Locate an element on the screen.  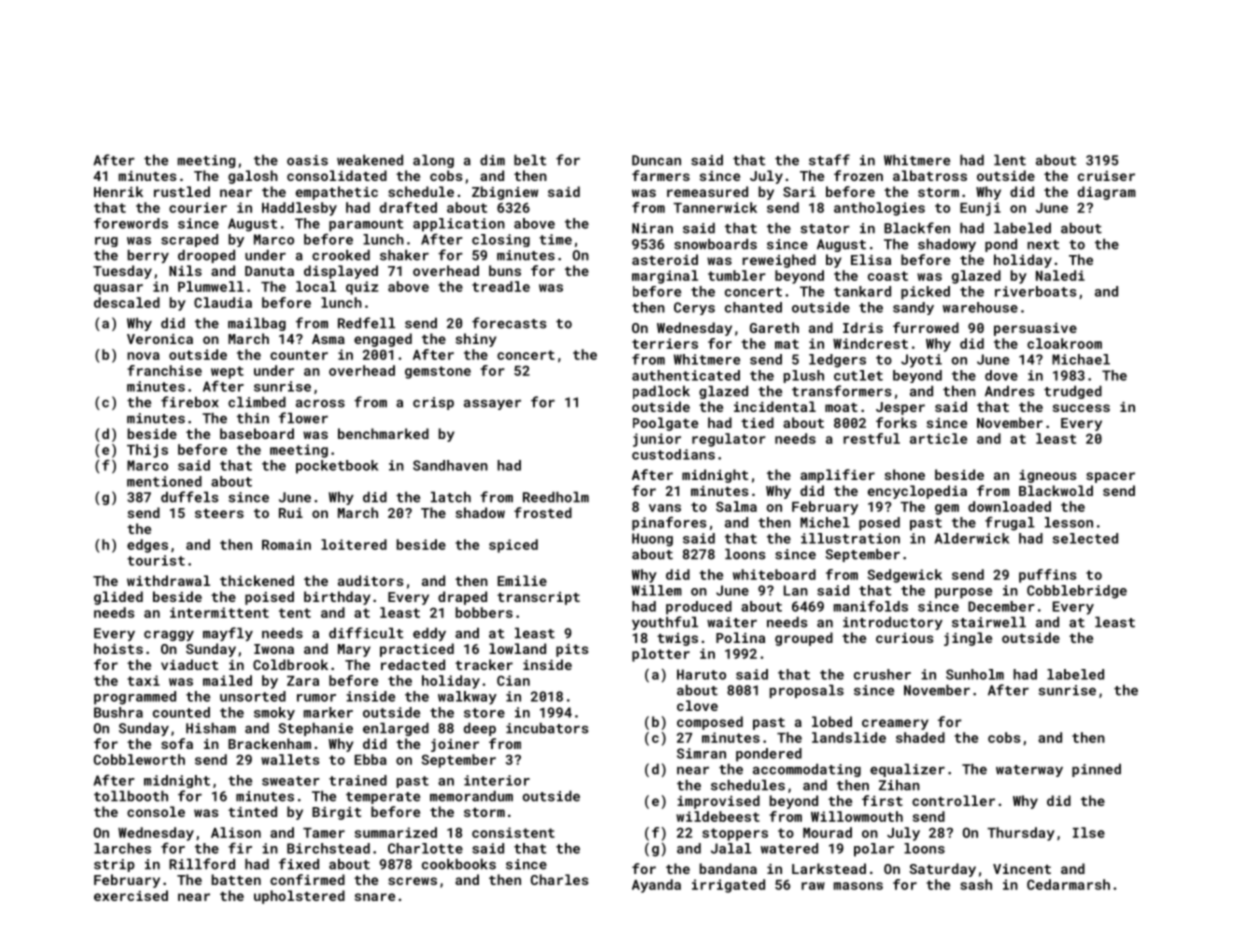
buns is located at coordinates (505, 270).
